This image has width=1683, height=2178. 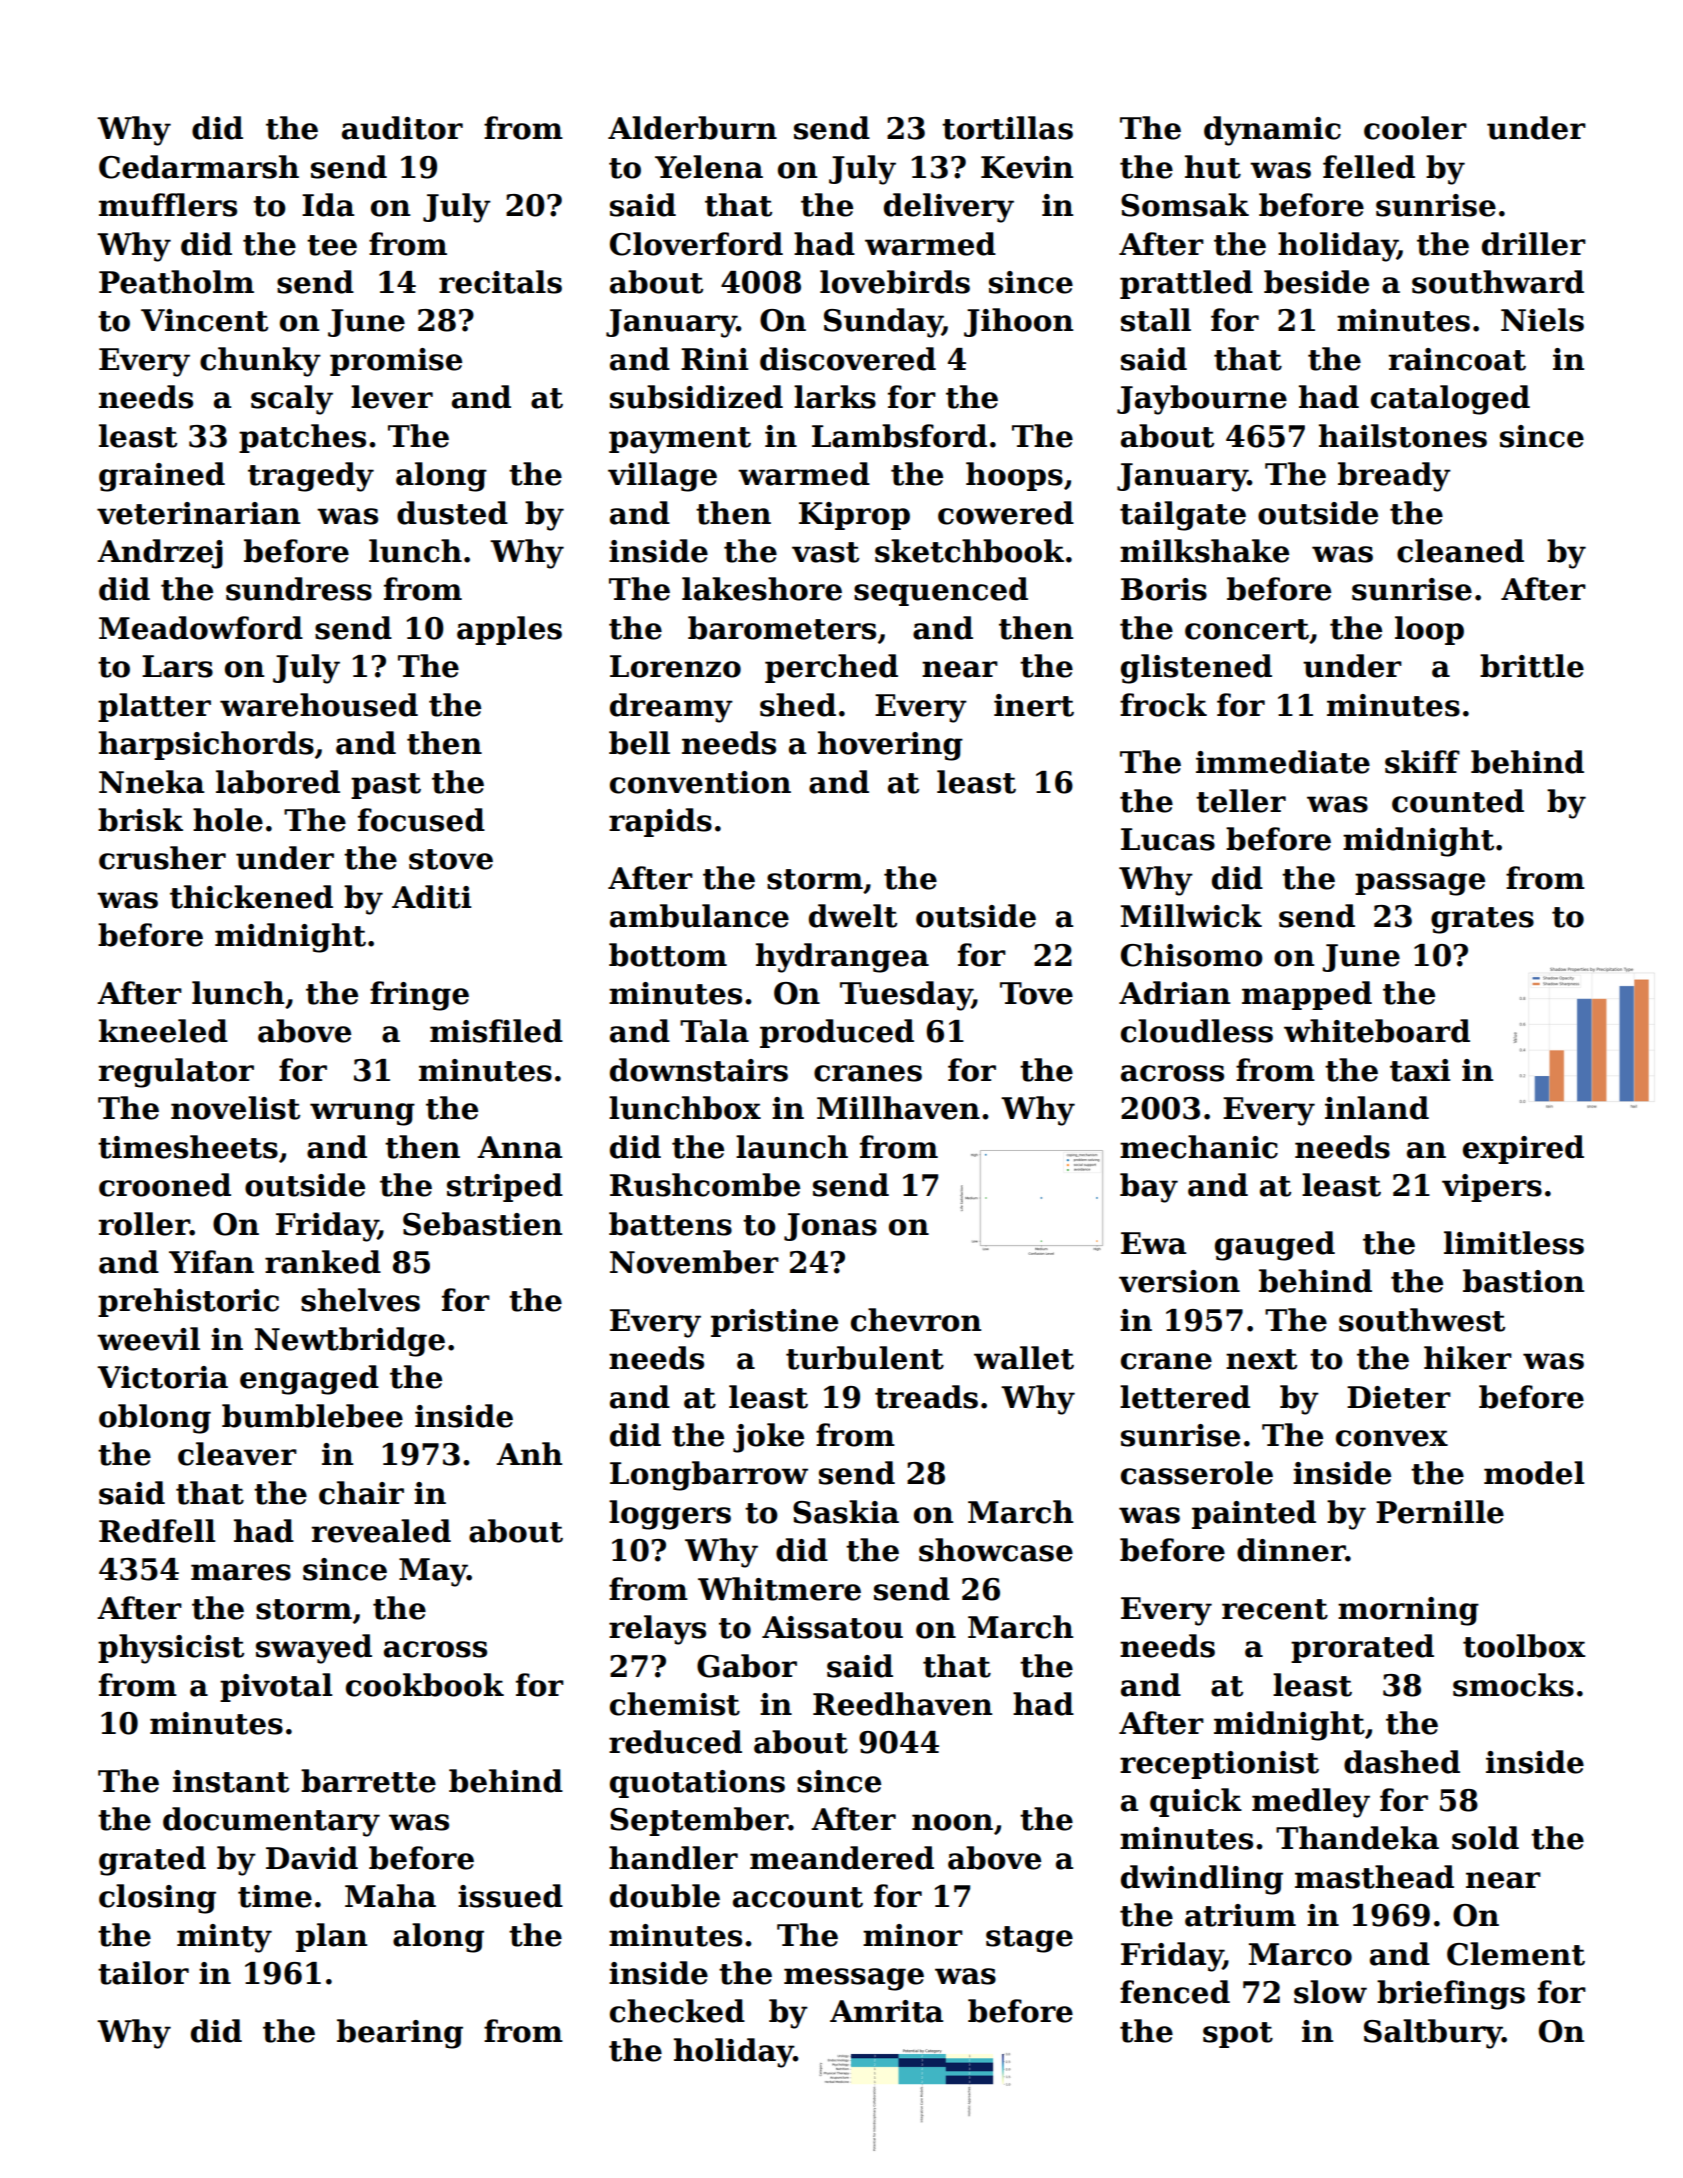 I want to click on Saltbury, so click(x=1433, y=2034).
